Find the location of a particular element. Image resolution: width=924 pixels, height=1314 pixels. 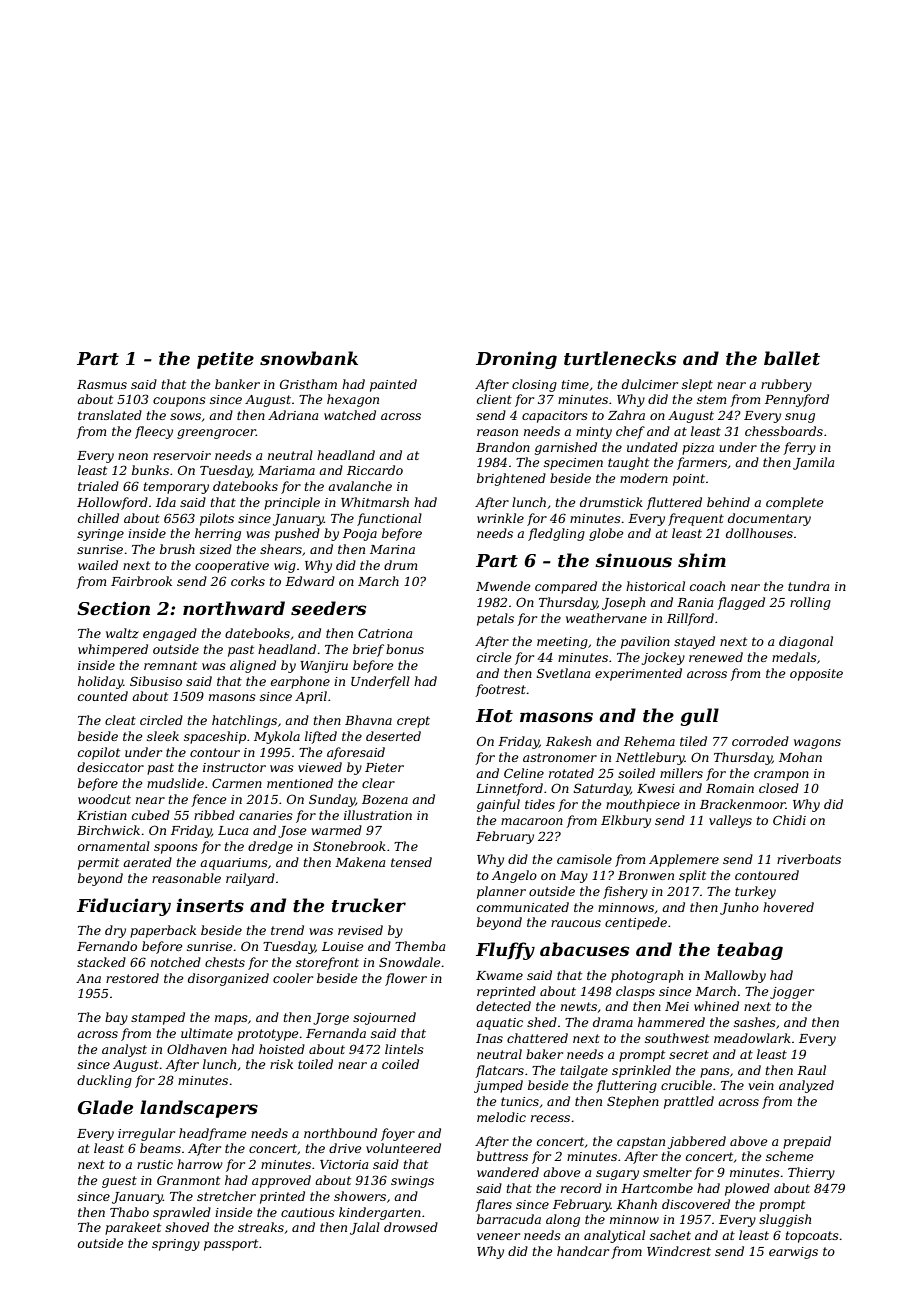

ferry is located at coordinates (799, 448).
